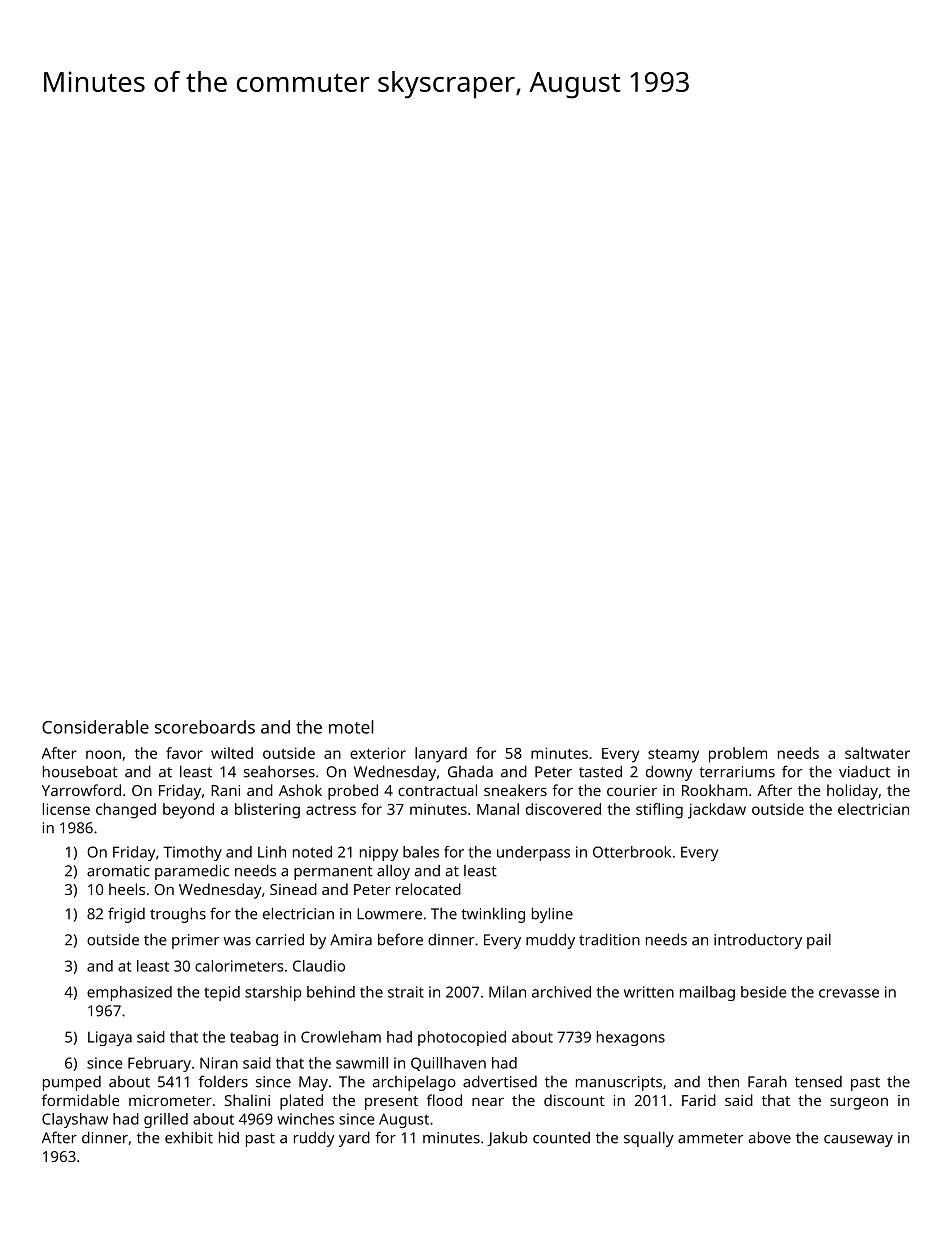 Image resolution: width=952 pixels, height=1233 pixels. Describe the element at coordinates (717, 811) in the page. I see `jackdaw` at that location.
